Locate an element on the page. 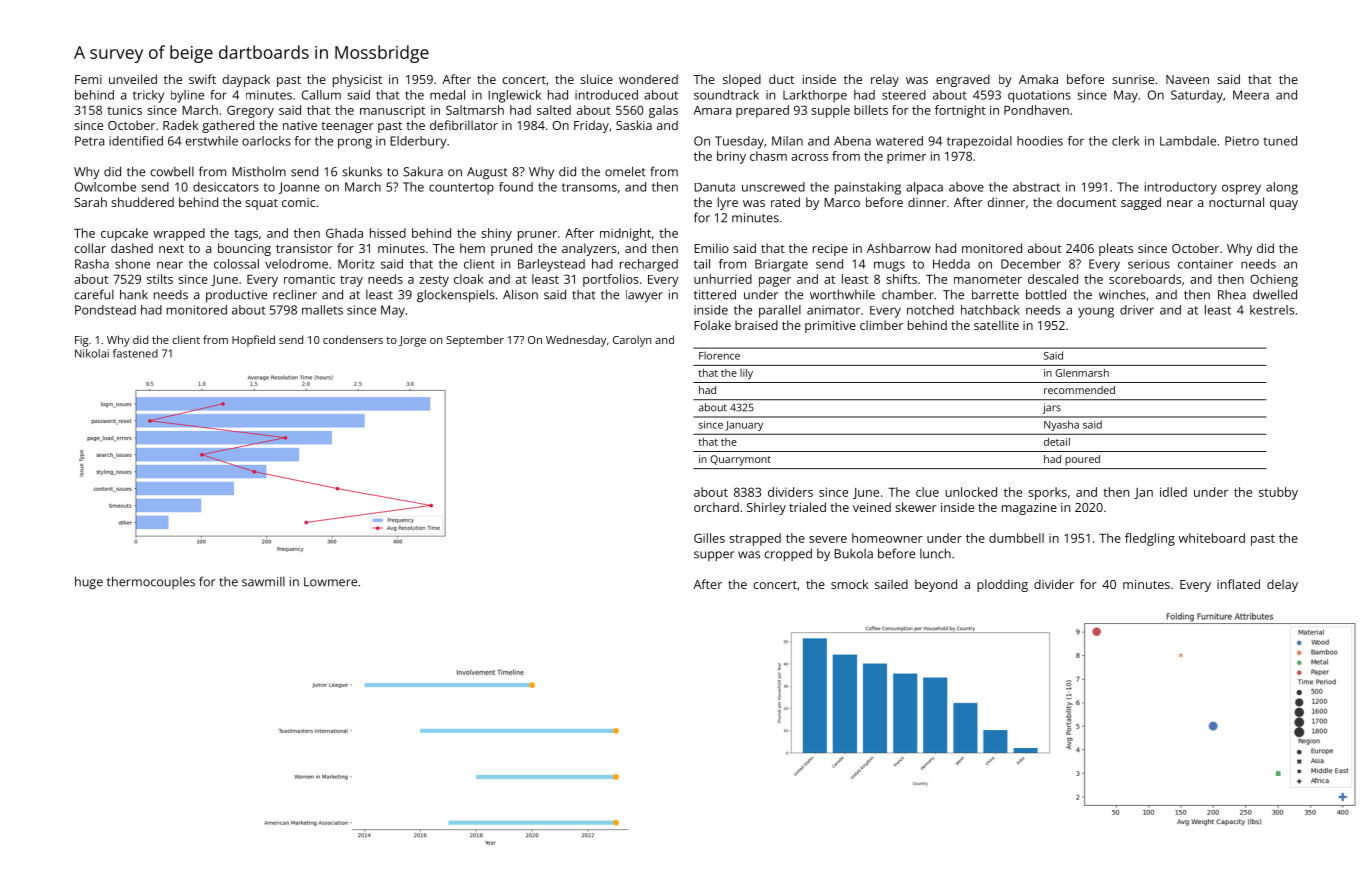 The width and height of the document is (1372, 887). braised is located at coordinates (756, 325).
